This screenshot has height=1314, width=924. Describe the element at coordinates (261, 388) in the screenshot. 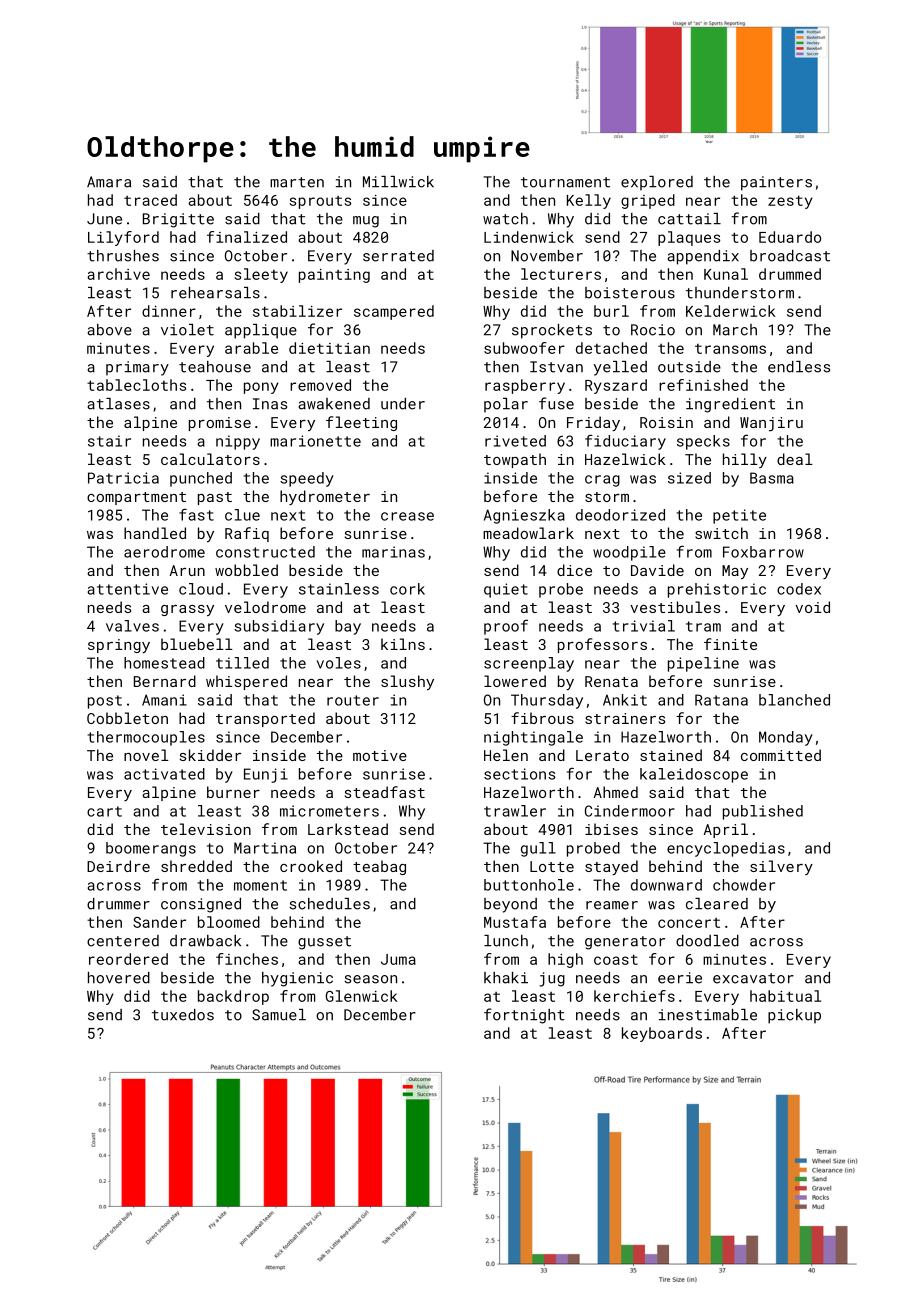

I see `pony` at that location.
